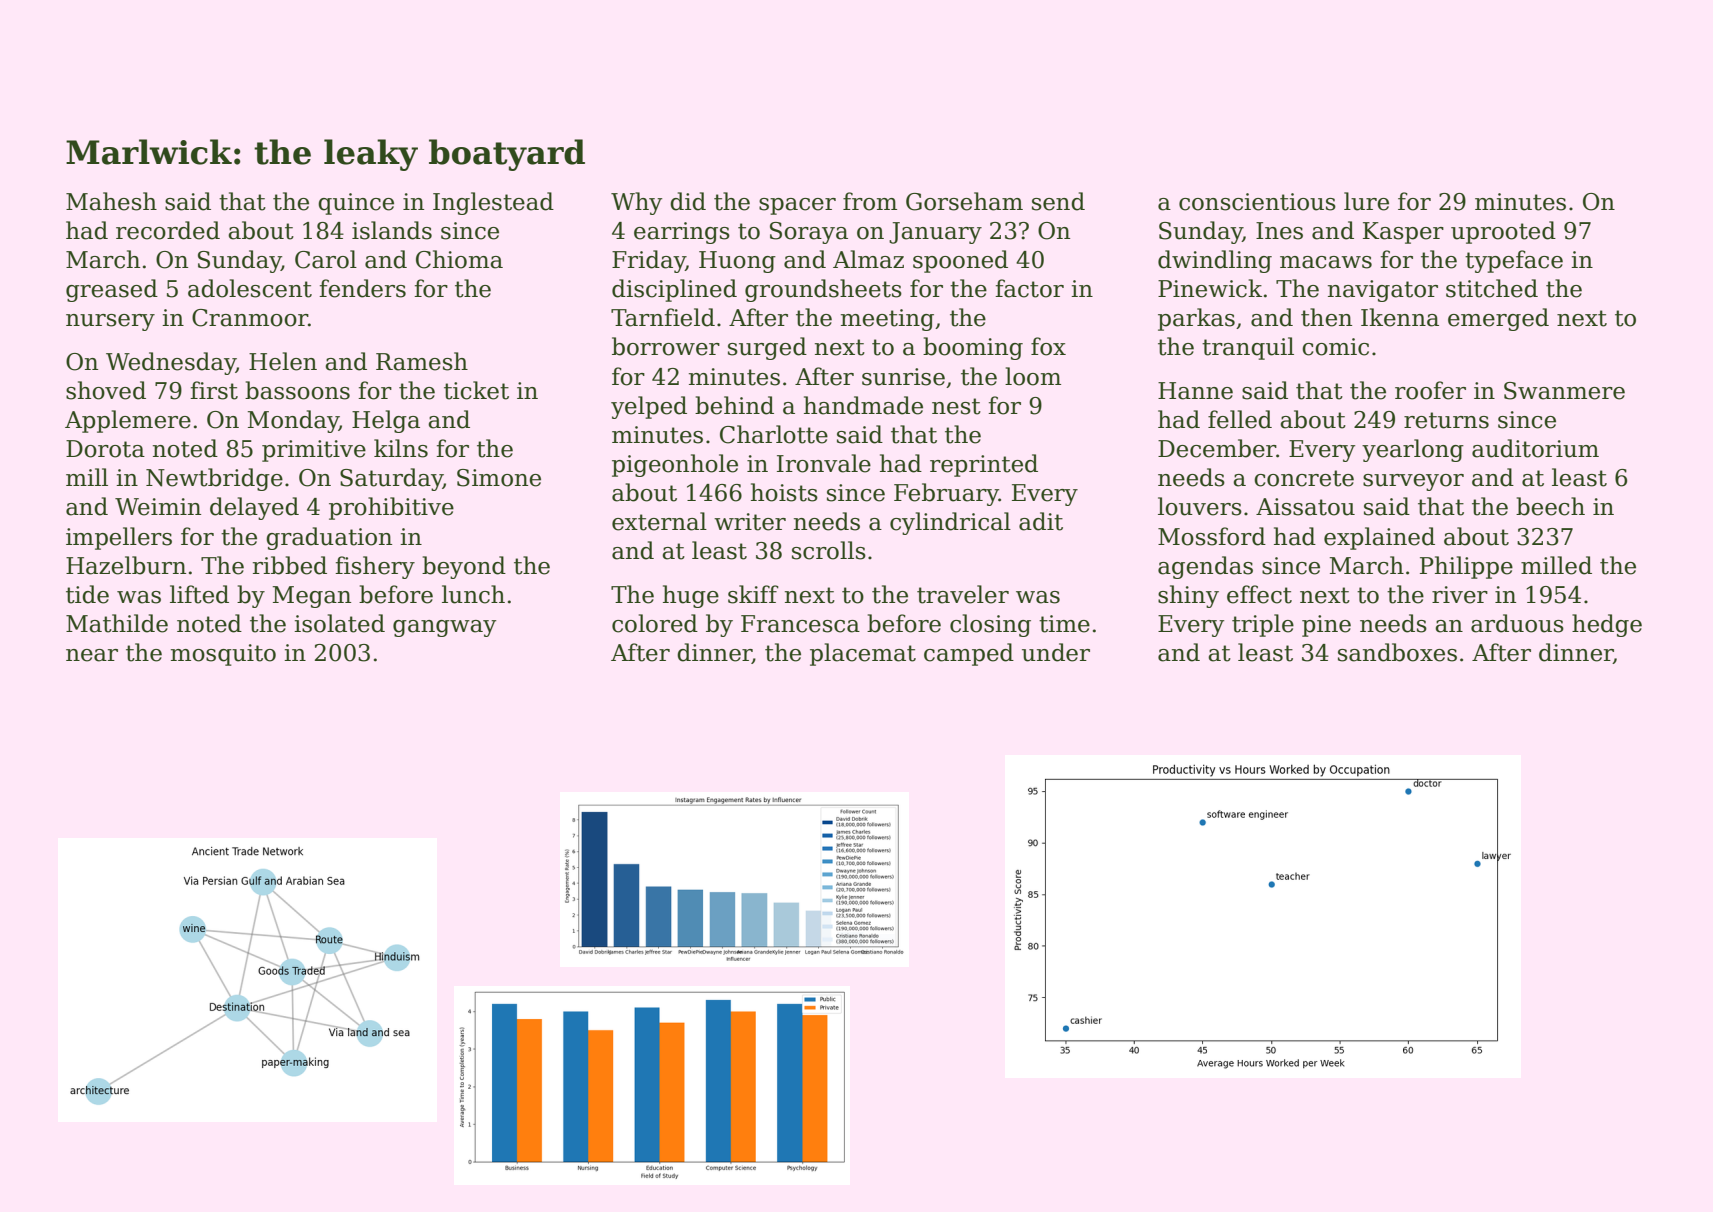 The width and height of the screenshot is (1713, 1212). Describe the element at coordinates (92, 655) in the screenshot. I see `near` at that location.
